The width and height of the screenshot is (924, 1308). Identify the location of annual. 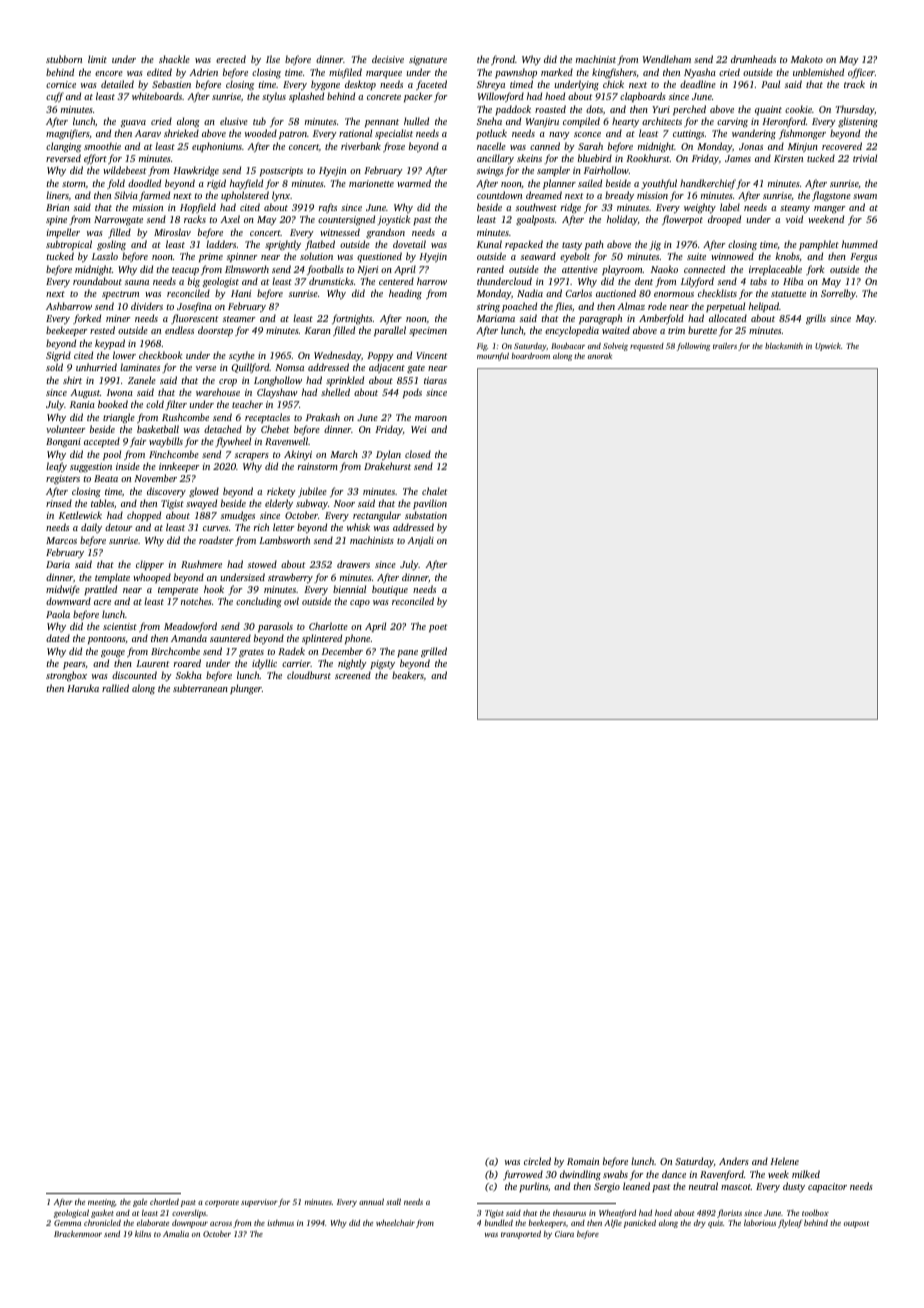
(371, 1201).
